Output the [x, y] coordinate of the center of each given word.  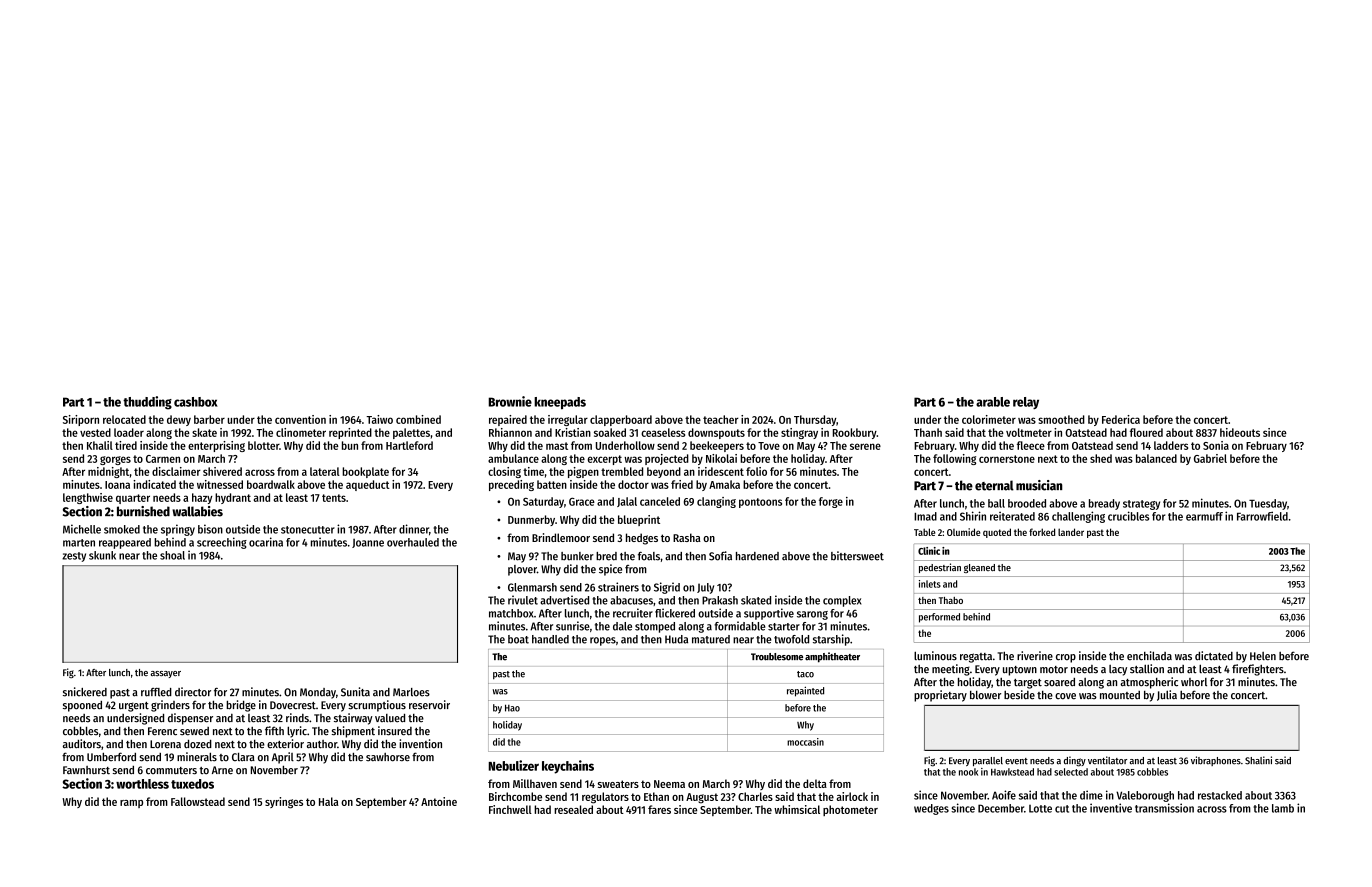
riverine [1035, 656]
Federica [1121, 419]
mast [557, 446]
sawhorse [388, 757]
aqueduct [368, 485]
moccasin [805, 742]
